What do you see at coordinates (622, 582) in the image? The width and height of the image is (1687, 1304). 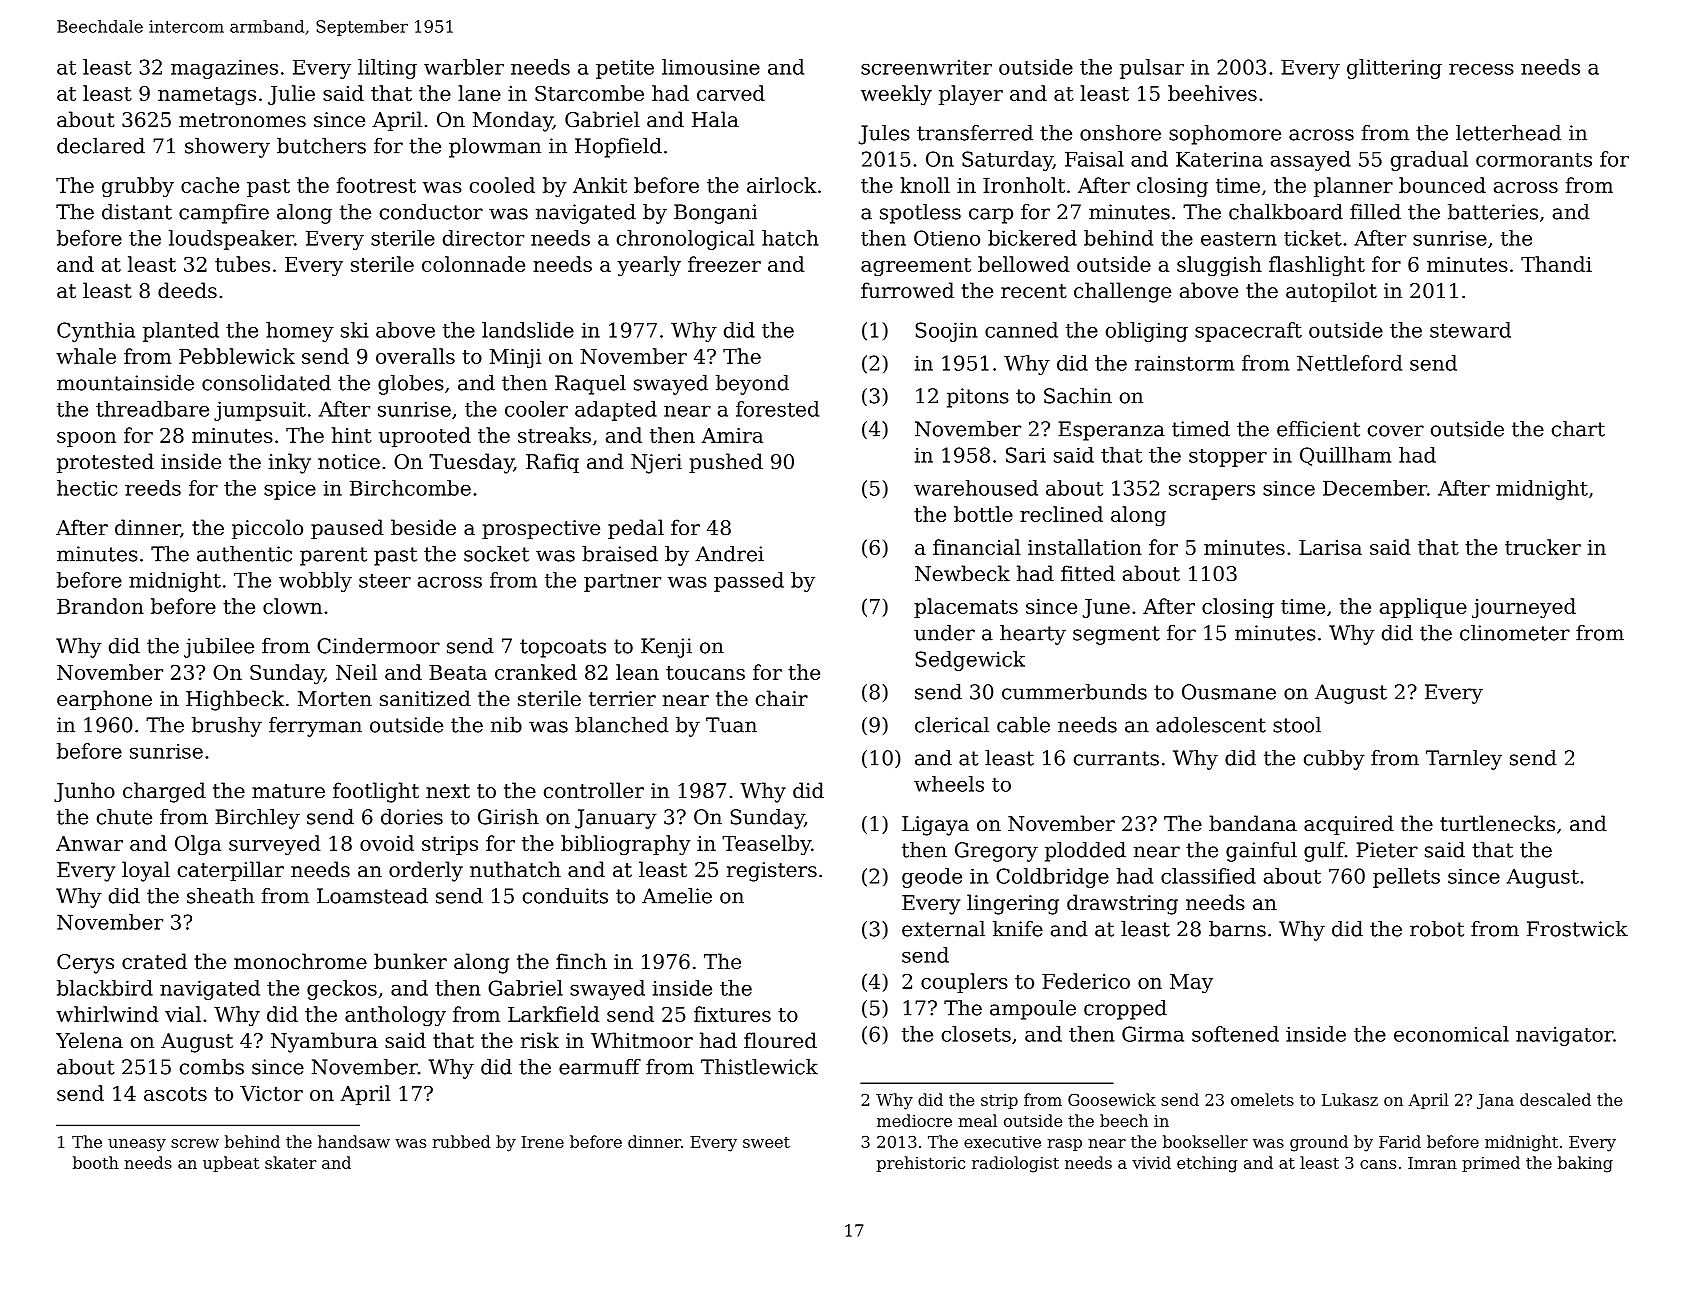 I see `partner` at bounding box center [622, 582].
